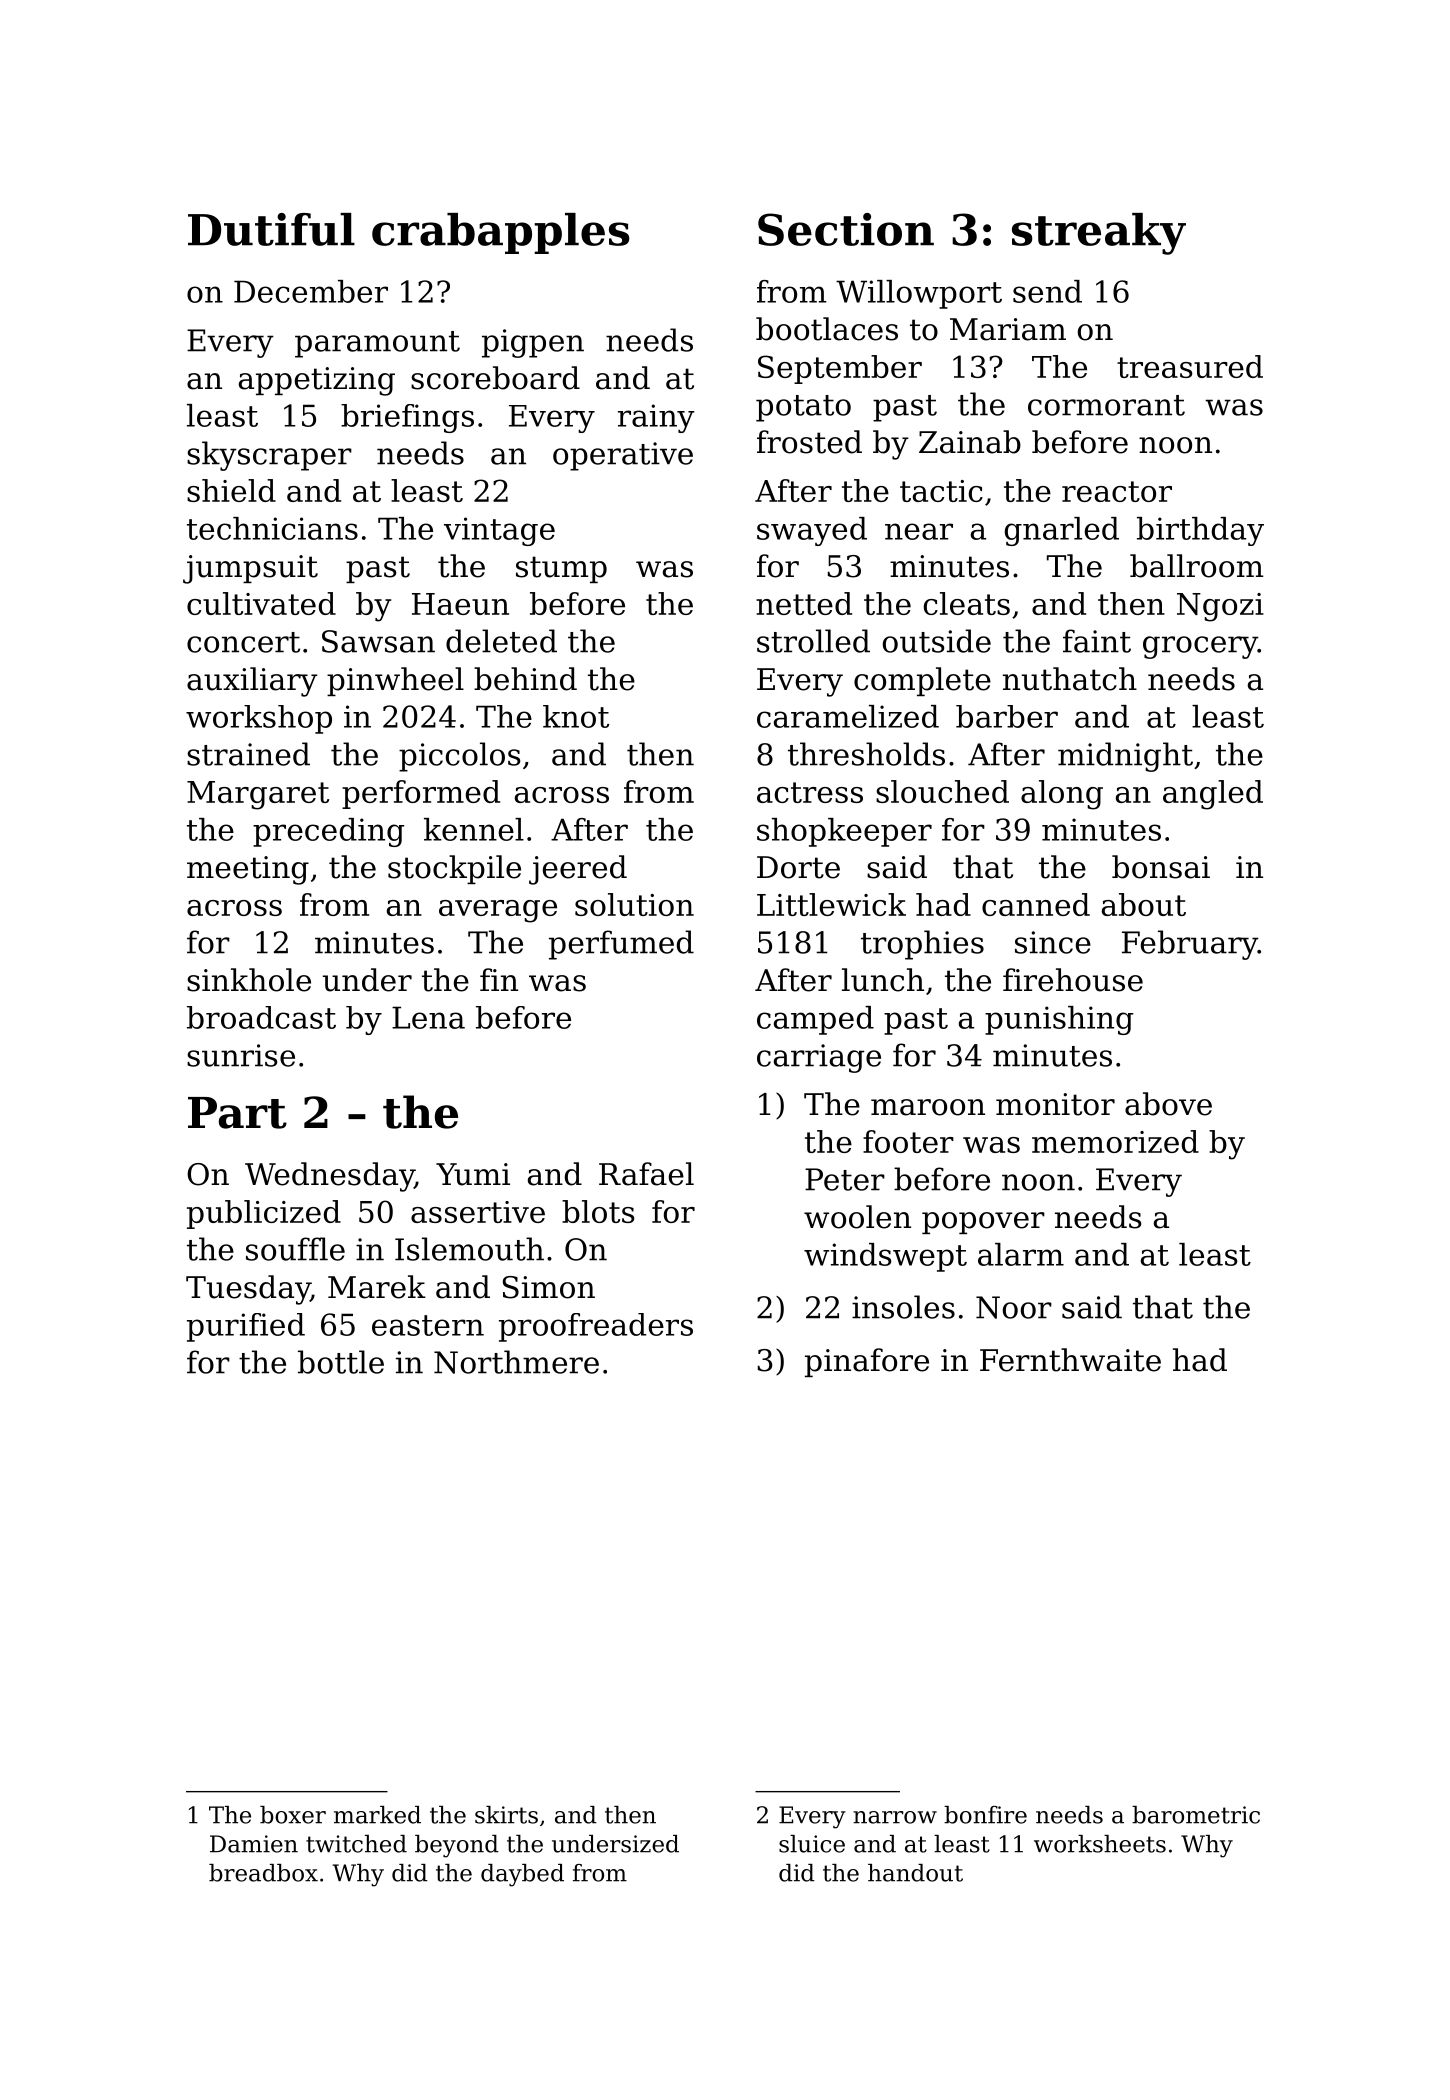 The height and width of the screenshot is (2100, 1450). I want to click on skirts, so click(506, 1815).
